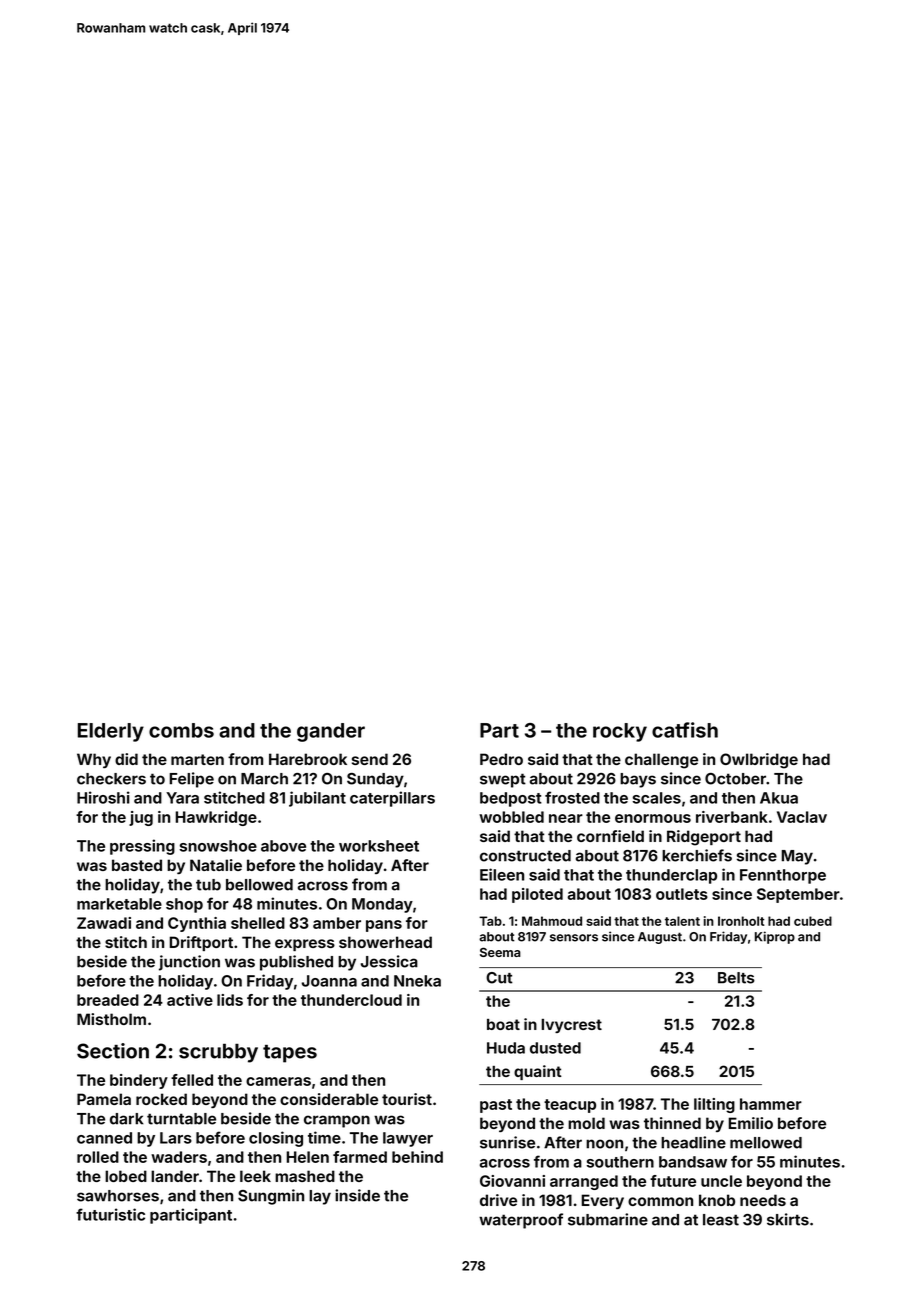  I want to click on rocky, so click(620, 732).
